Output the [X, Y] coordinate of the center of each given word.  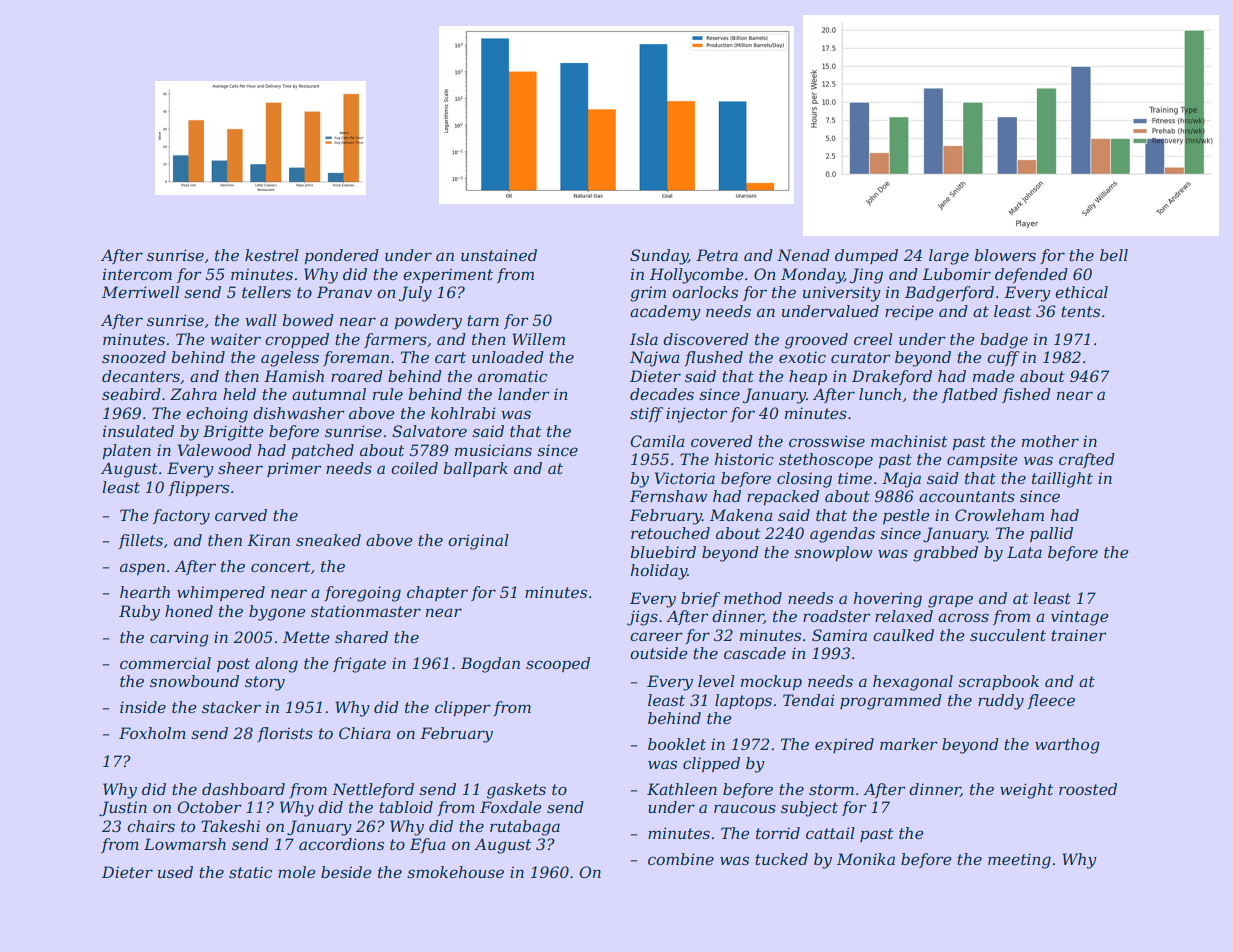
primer [294, 469]
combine [681, 859]
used [175, 872]
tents [1080, 311]
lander [523, 394]
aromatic [512, 376]
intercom [137, 274]
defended [1031, 275]
